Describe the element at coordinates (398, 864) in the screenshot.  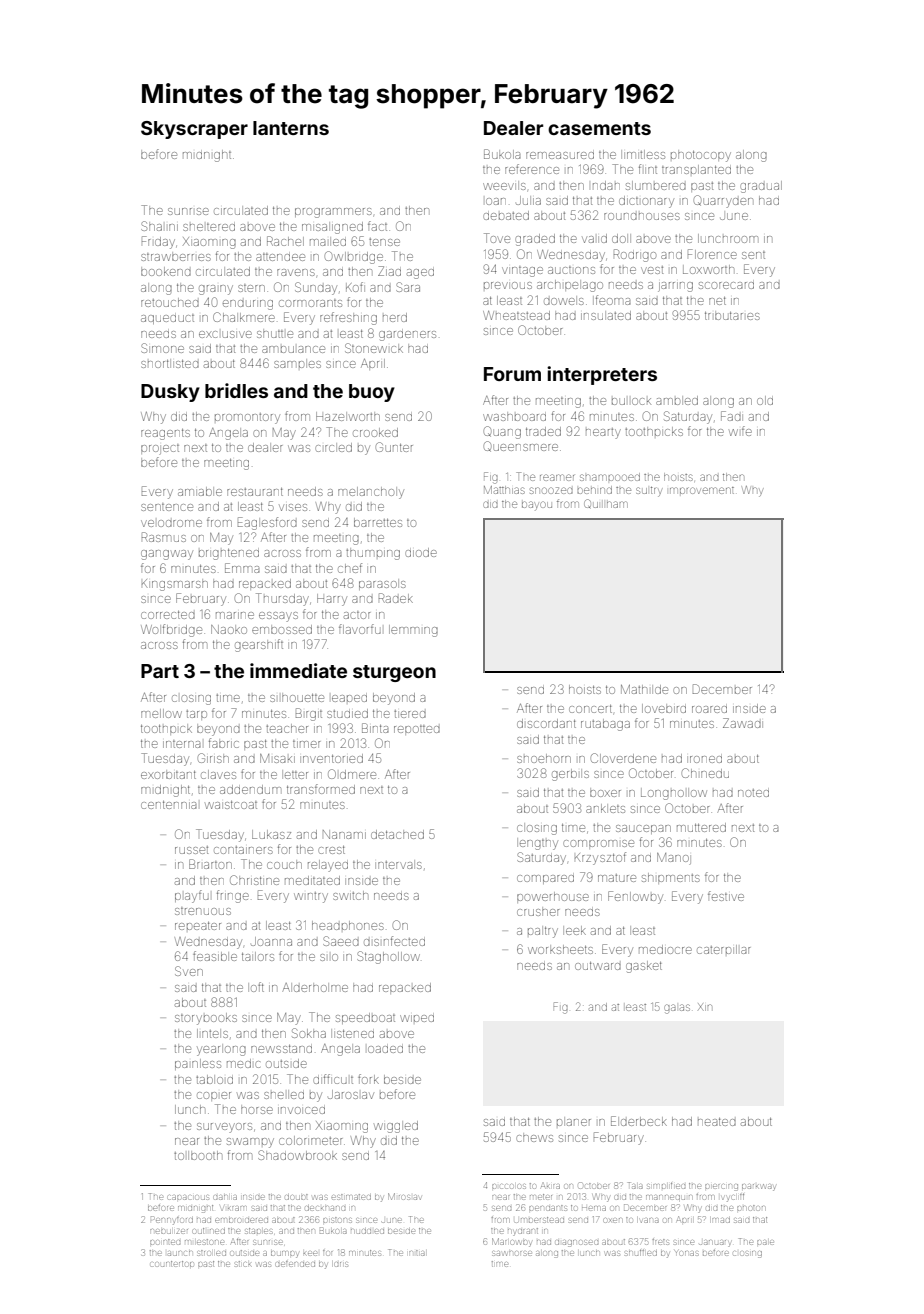
I see `intervals` at that location.
